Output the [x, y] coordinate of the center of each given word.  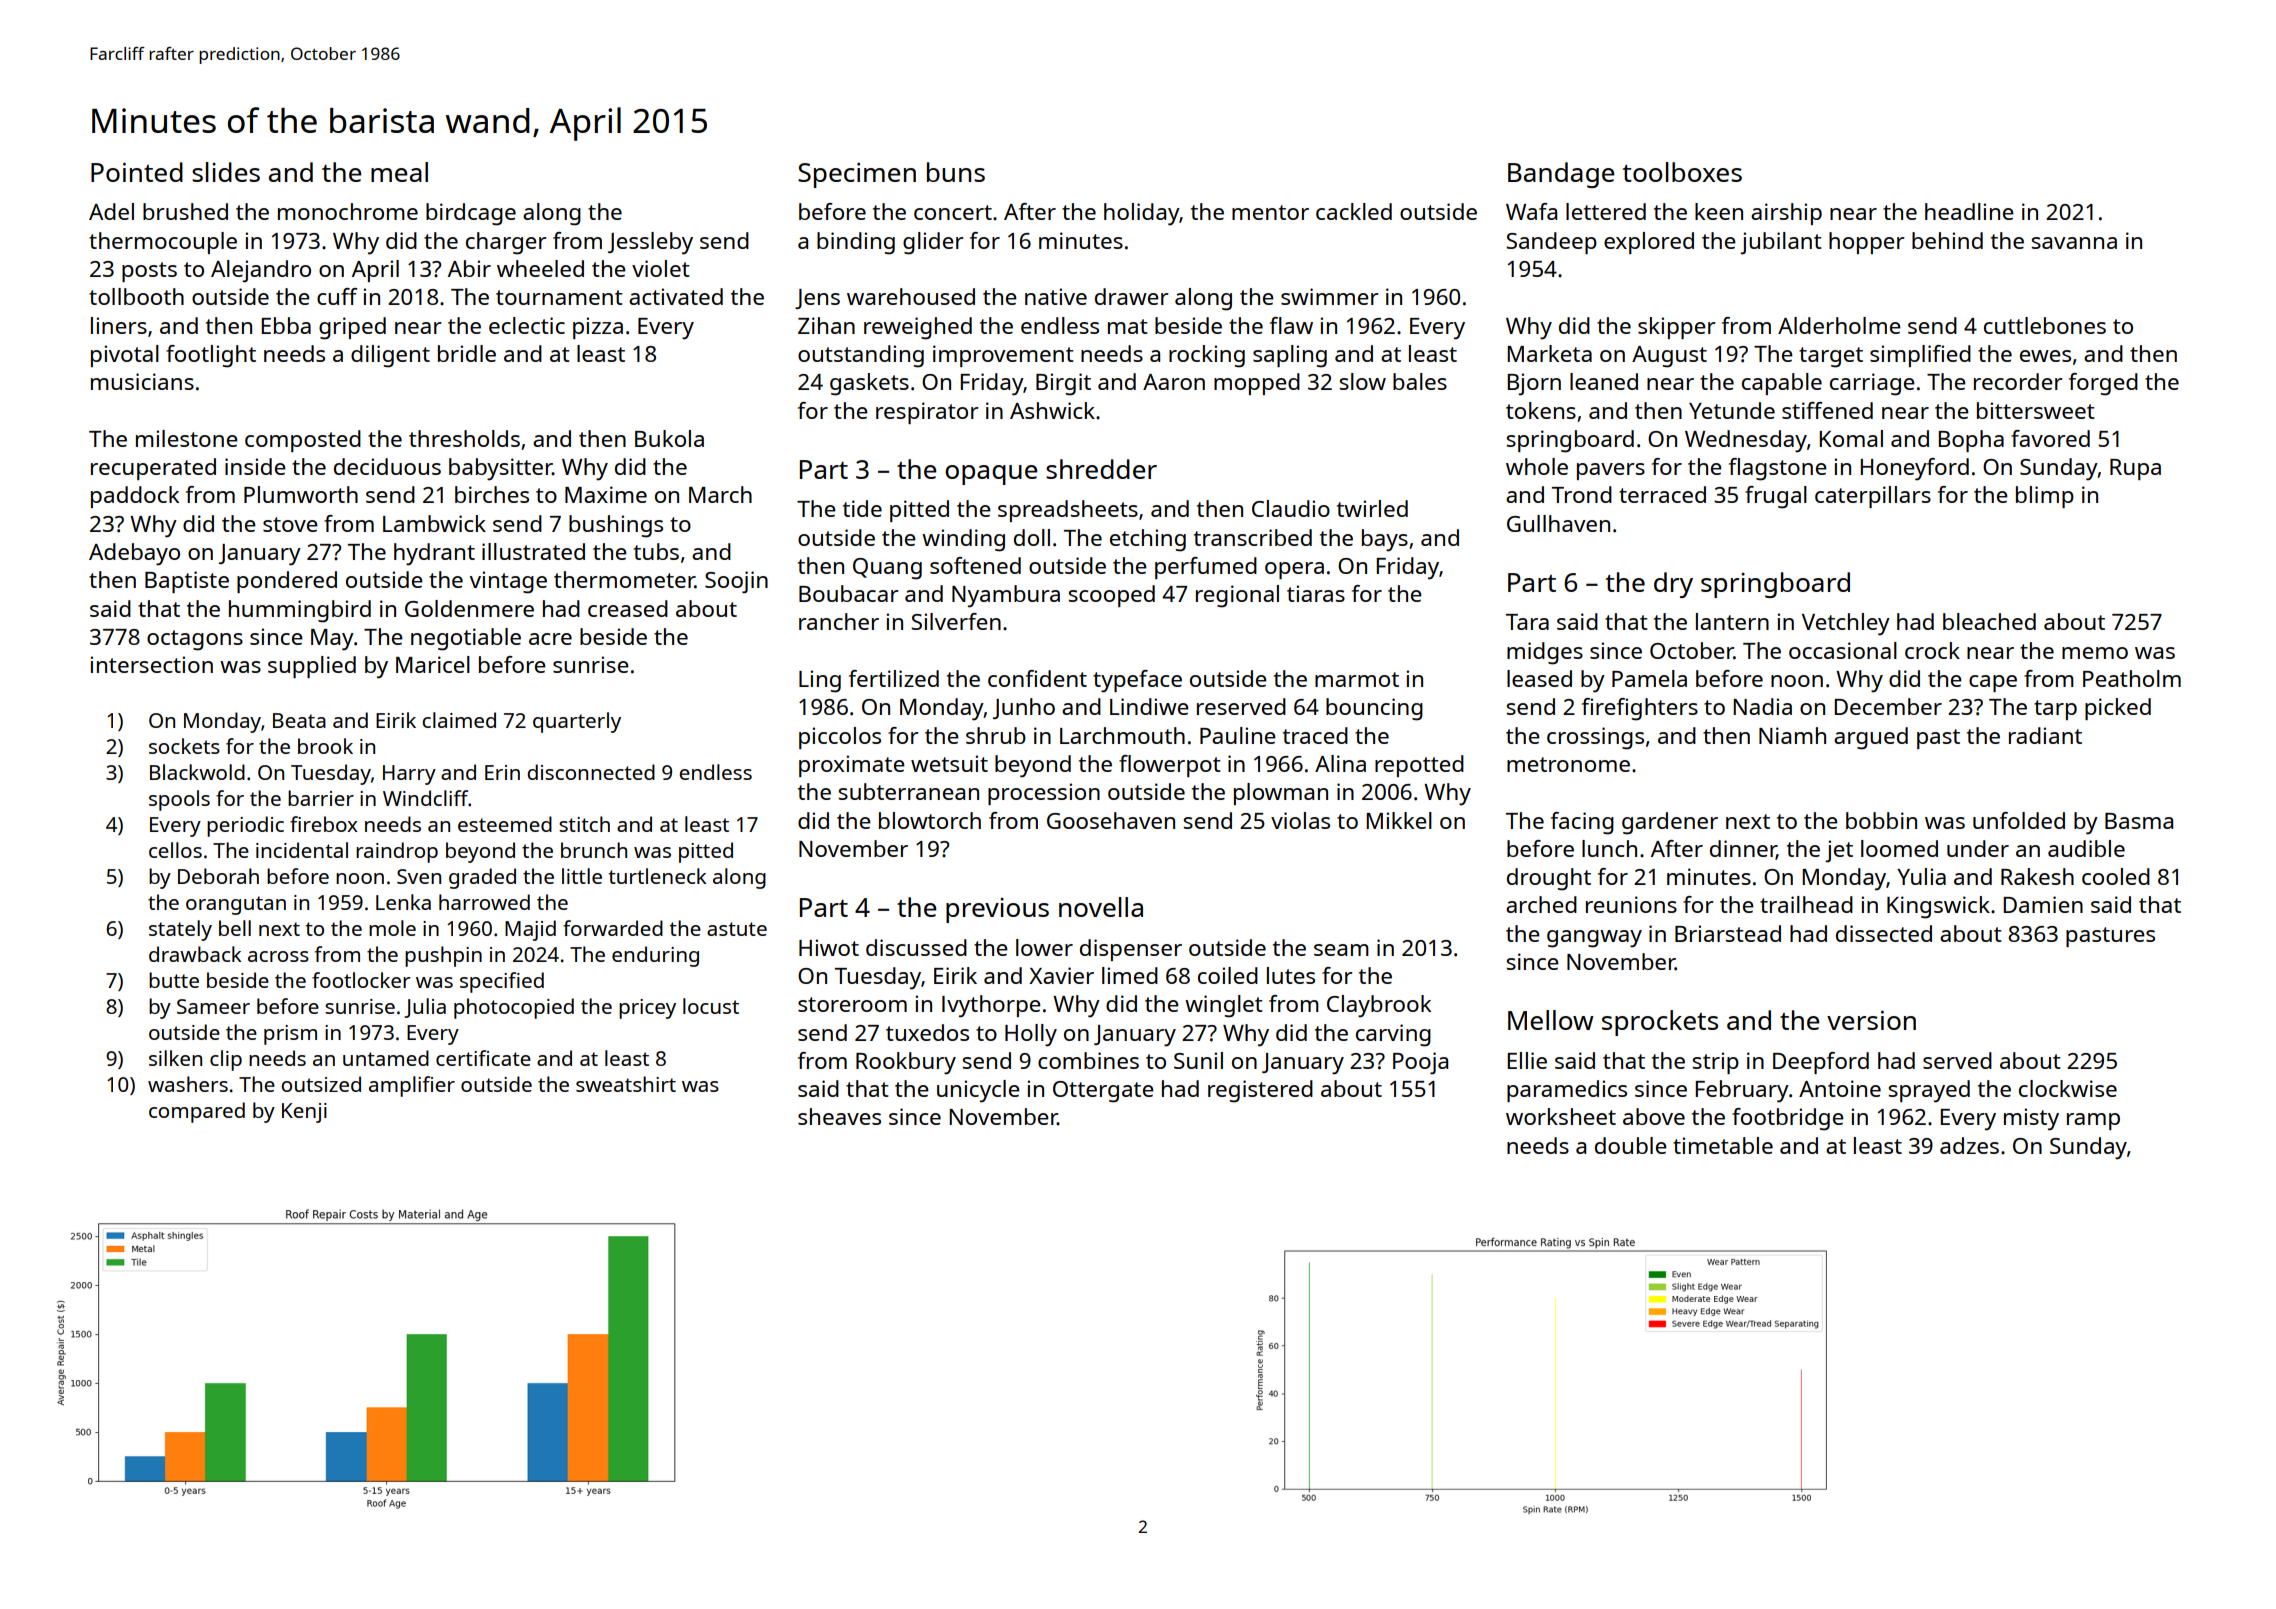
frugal [1776, 497]
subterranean [908, 791]
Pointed [137, 172]
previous [997, 910]
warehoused [911, 296]
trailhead [1806, 904]
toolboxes [1682, 172]
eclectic [527, 325]
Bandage [1561, 175]
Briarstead [1728, 933]
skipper [1677, 328]
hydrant [434, 554]
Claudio [1291, 508]
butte [174, 980]
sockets [184, 746]
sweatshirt [626, 1084]
